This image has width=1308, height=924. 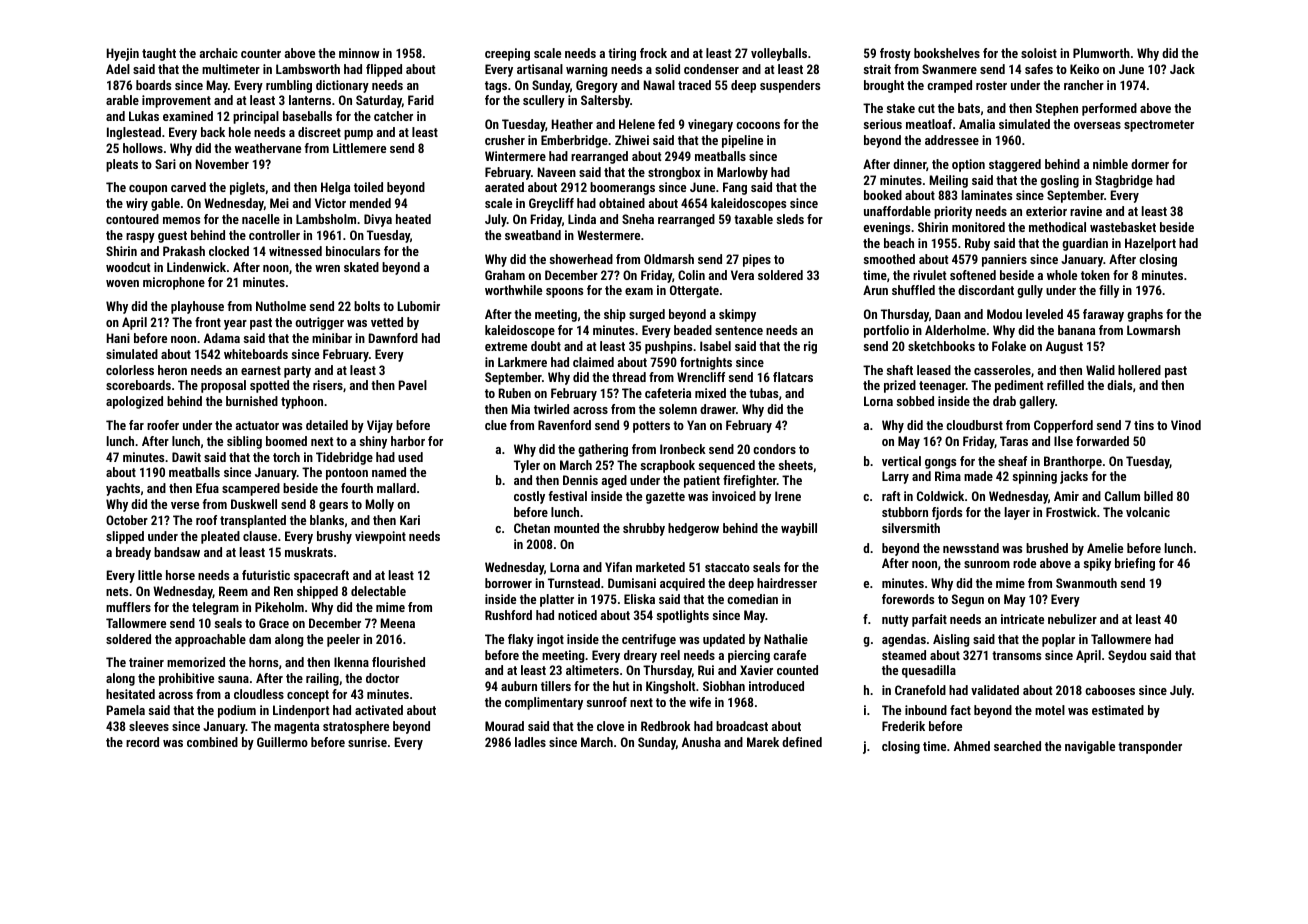 I want to click on stubborn, so click(x=905, y=512).
